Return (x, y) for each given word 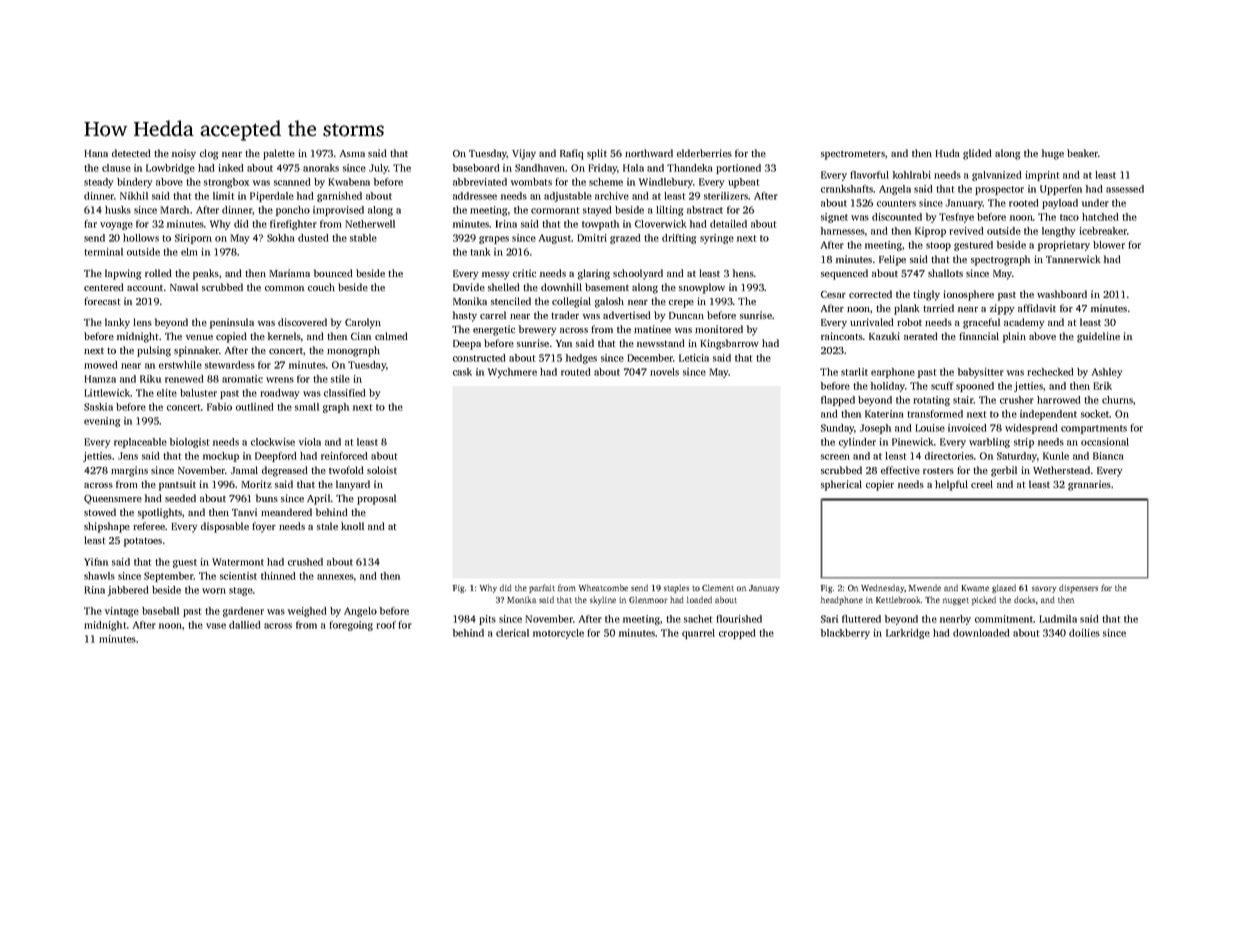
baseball (160, 611)
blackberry (845, 634)
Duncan (686, 315)
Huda (947, 153)
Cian (361, 336)
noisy (184, 154)
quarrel (698, 634)
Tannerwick (1073, 259)
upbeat (743, 183)
